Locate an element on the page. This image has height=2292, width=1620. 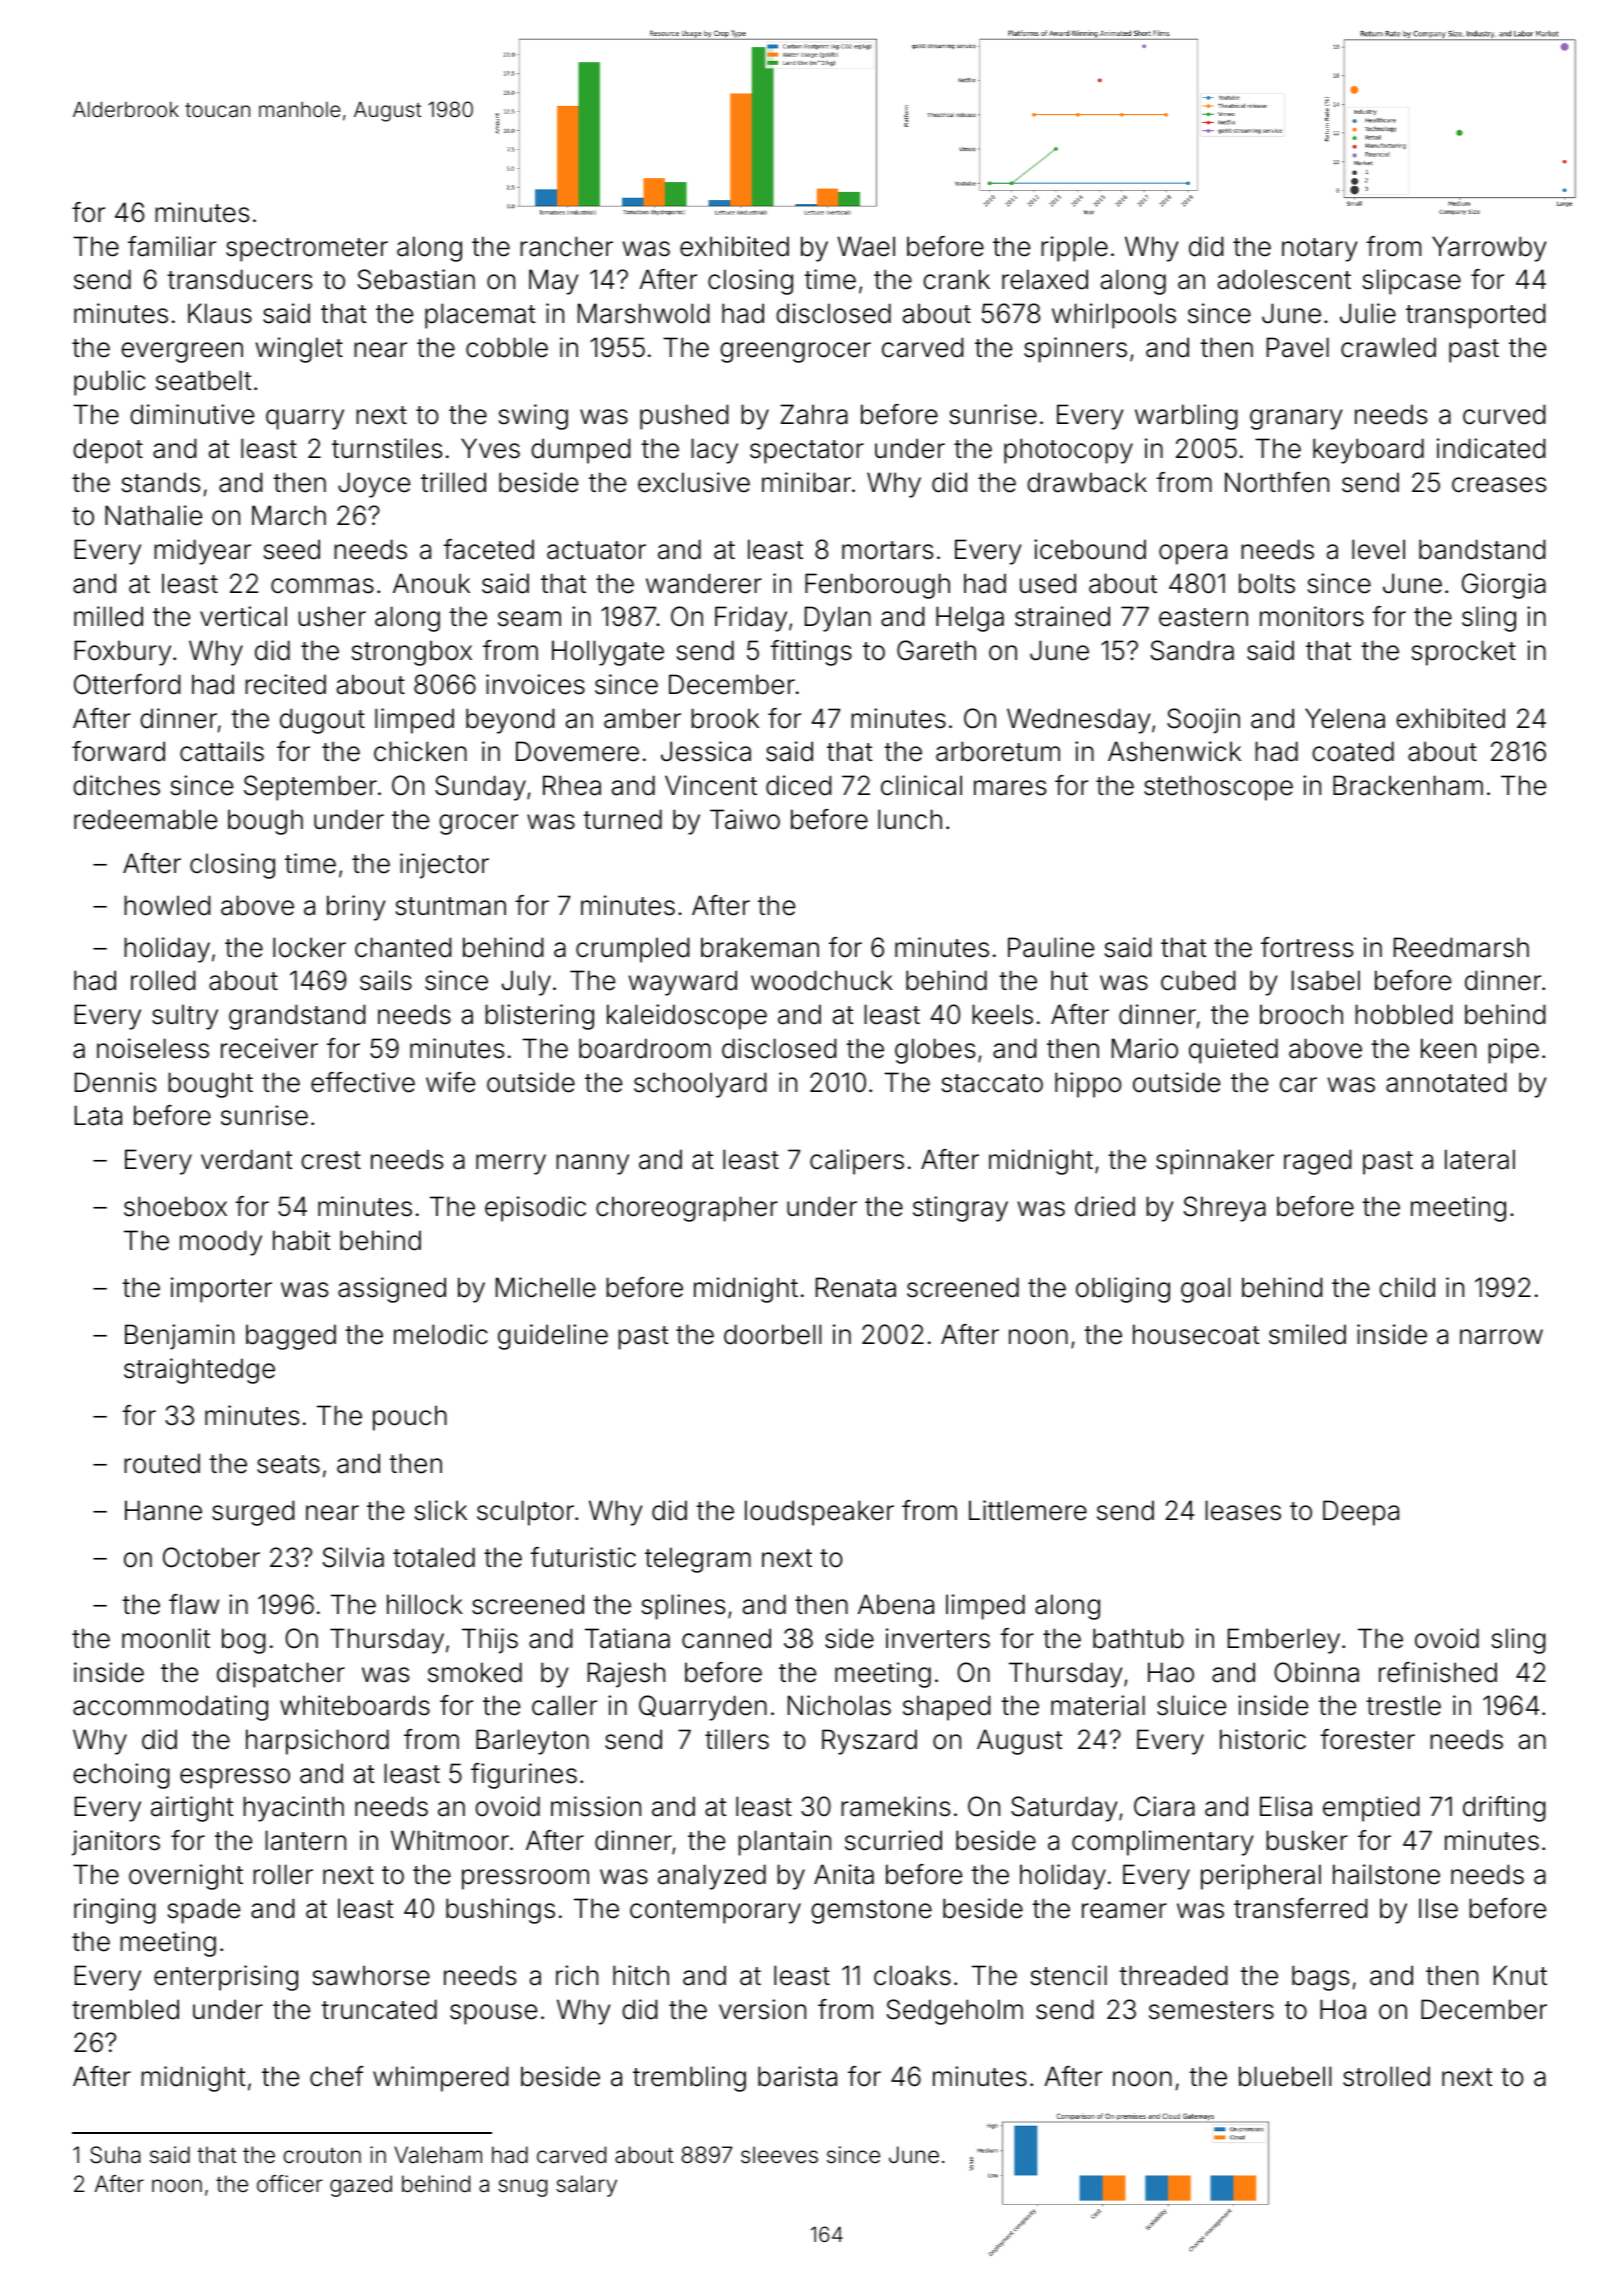
Marshwold is located at coordinates (644, 313).
